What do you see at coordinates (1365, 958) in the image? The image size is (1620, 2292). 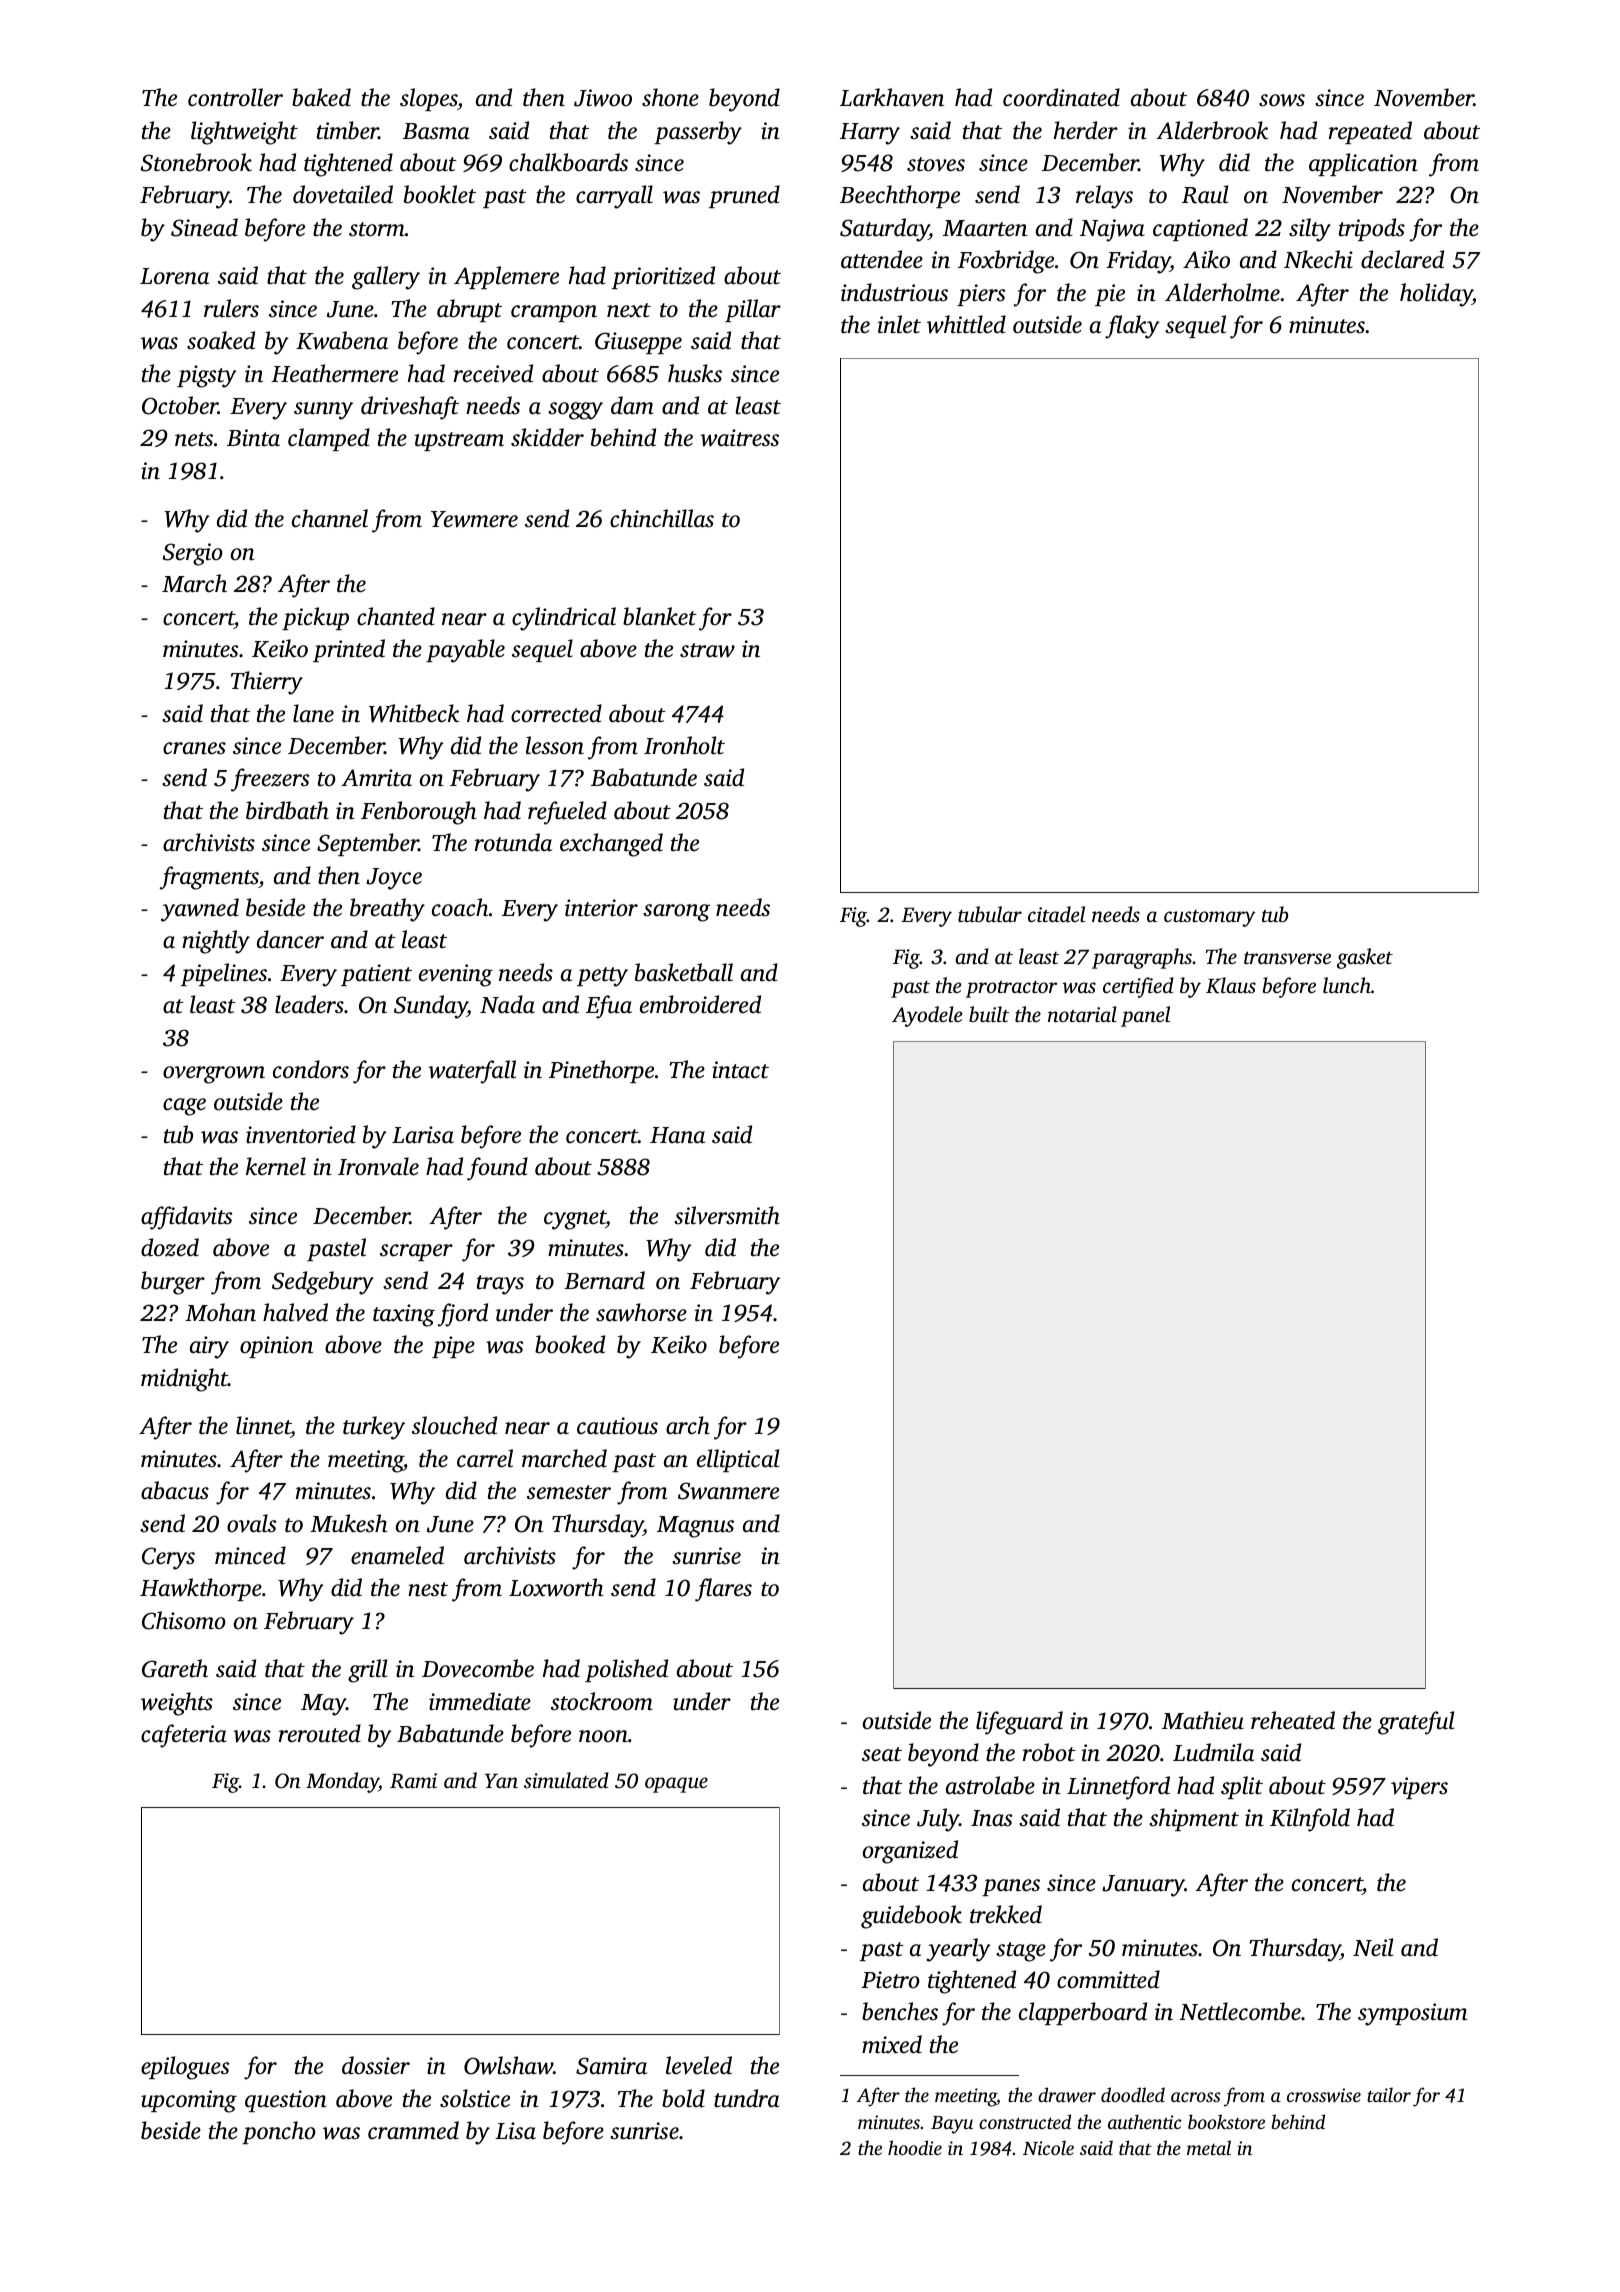 I see `gasket` at bounding box center [1365, 958].
